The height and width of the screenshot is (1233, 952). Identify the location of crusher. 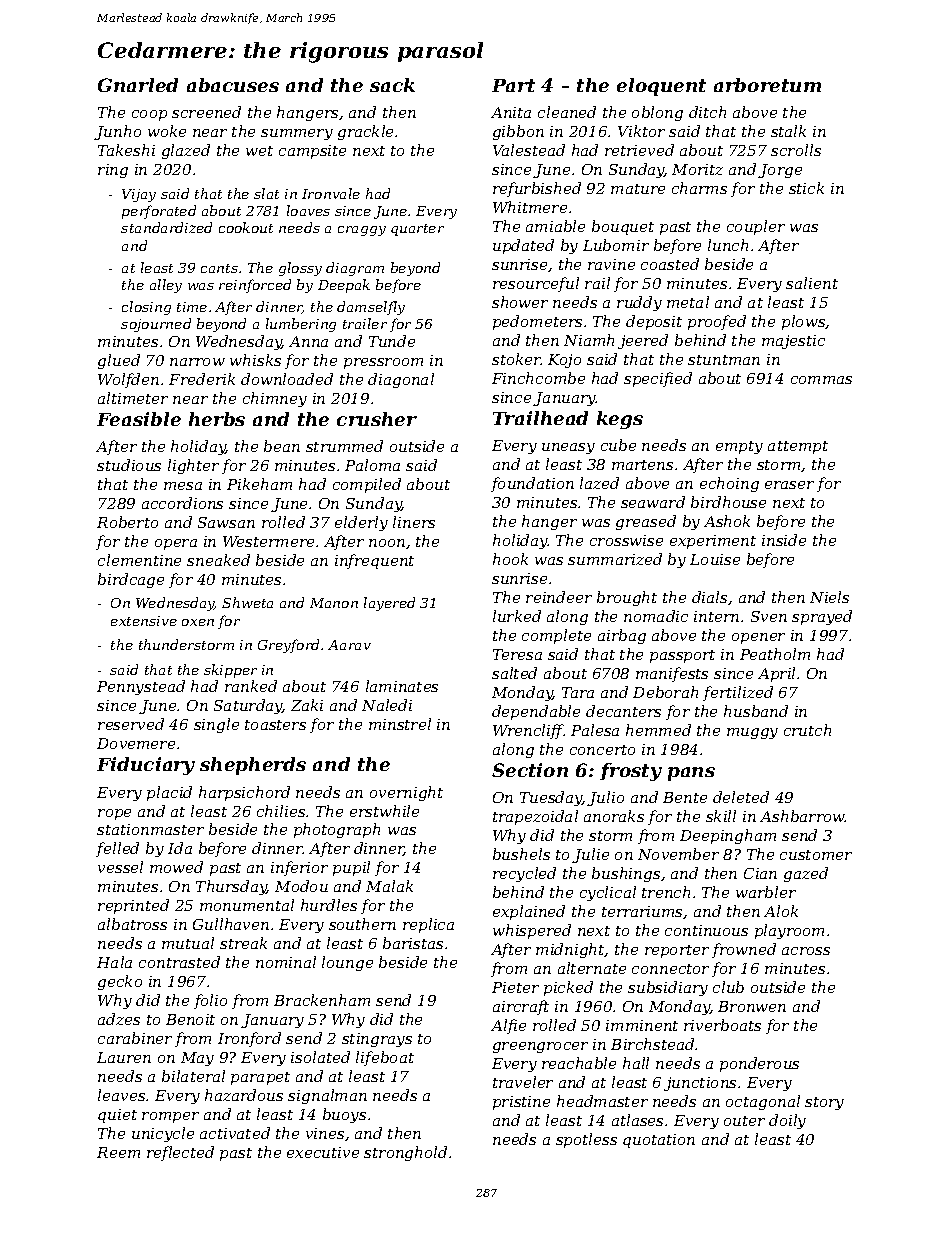
(377, 419).
